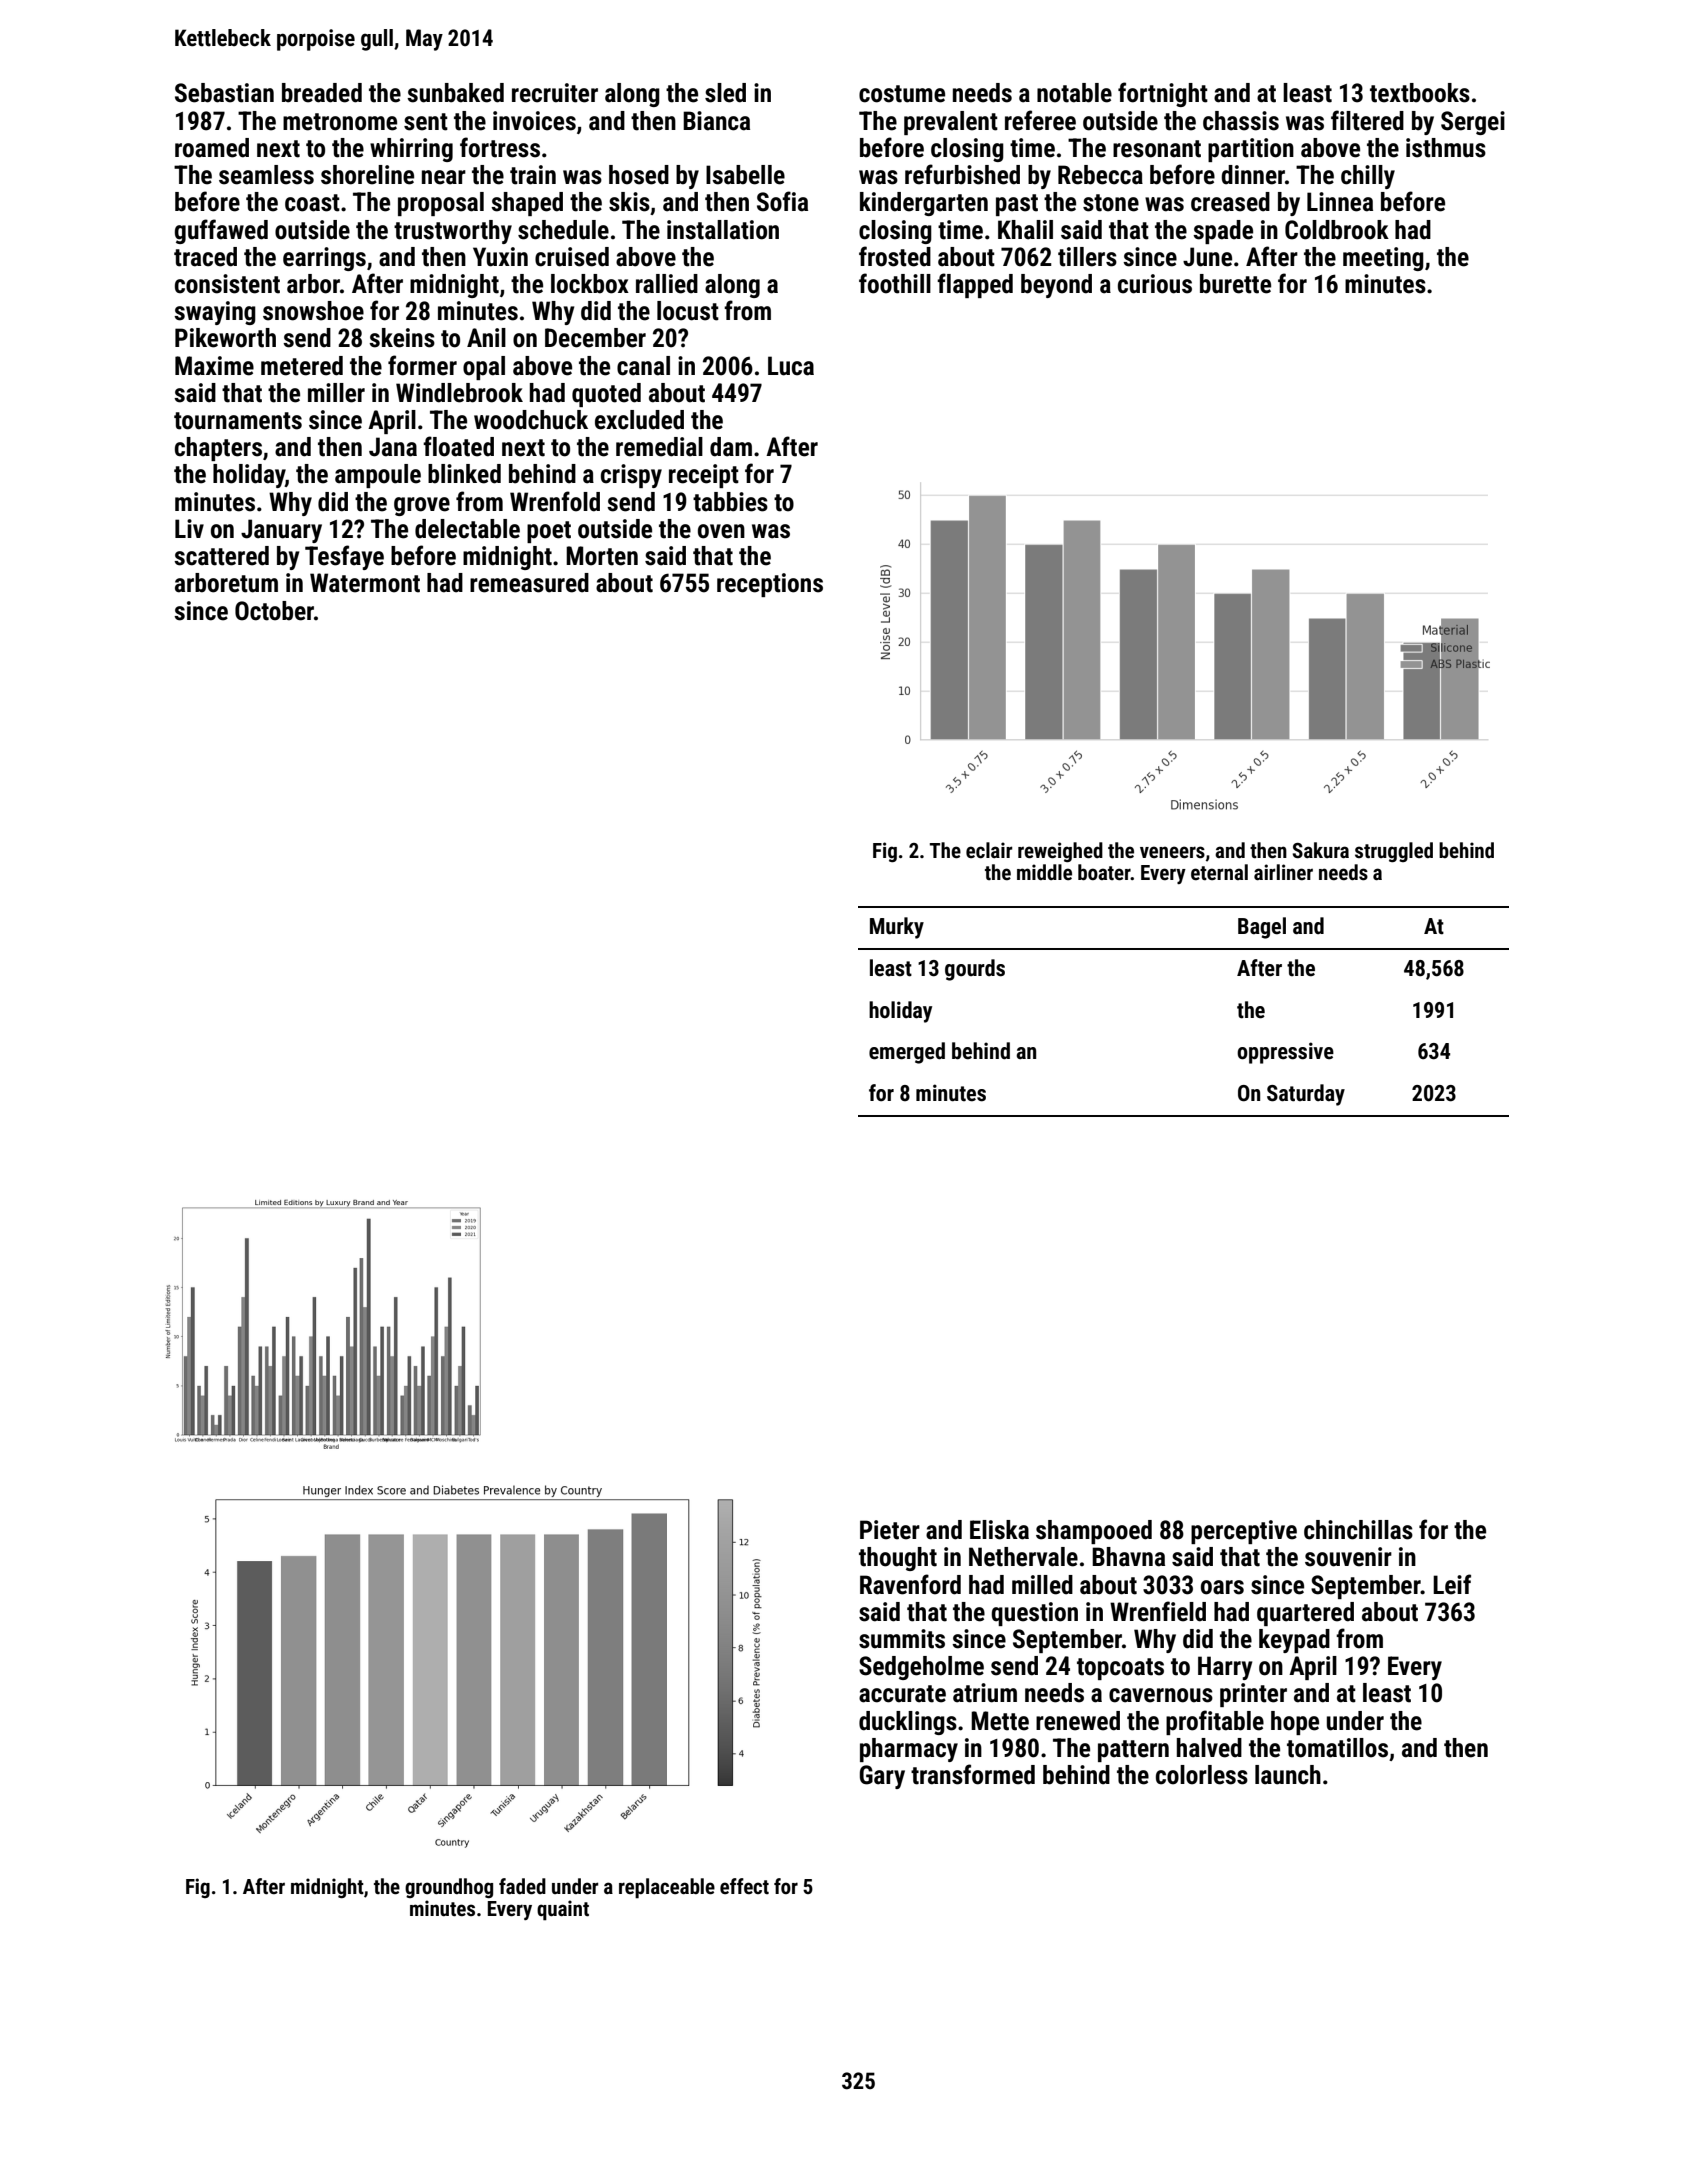  I want to click on Coldbrook, so click(1337, 230).
